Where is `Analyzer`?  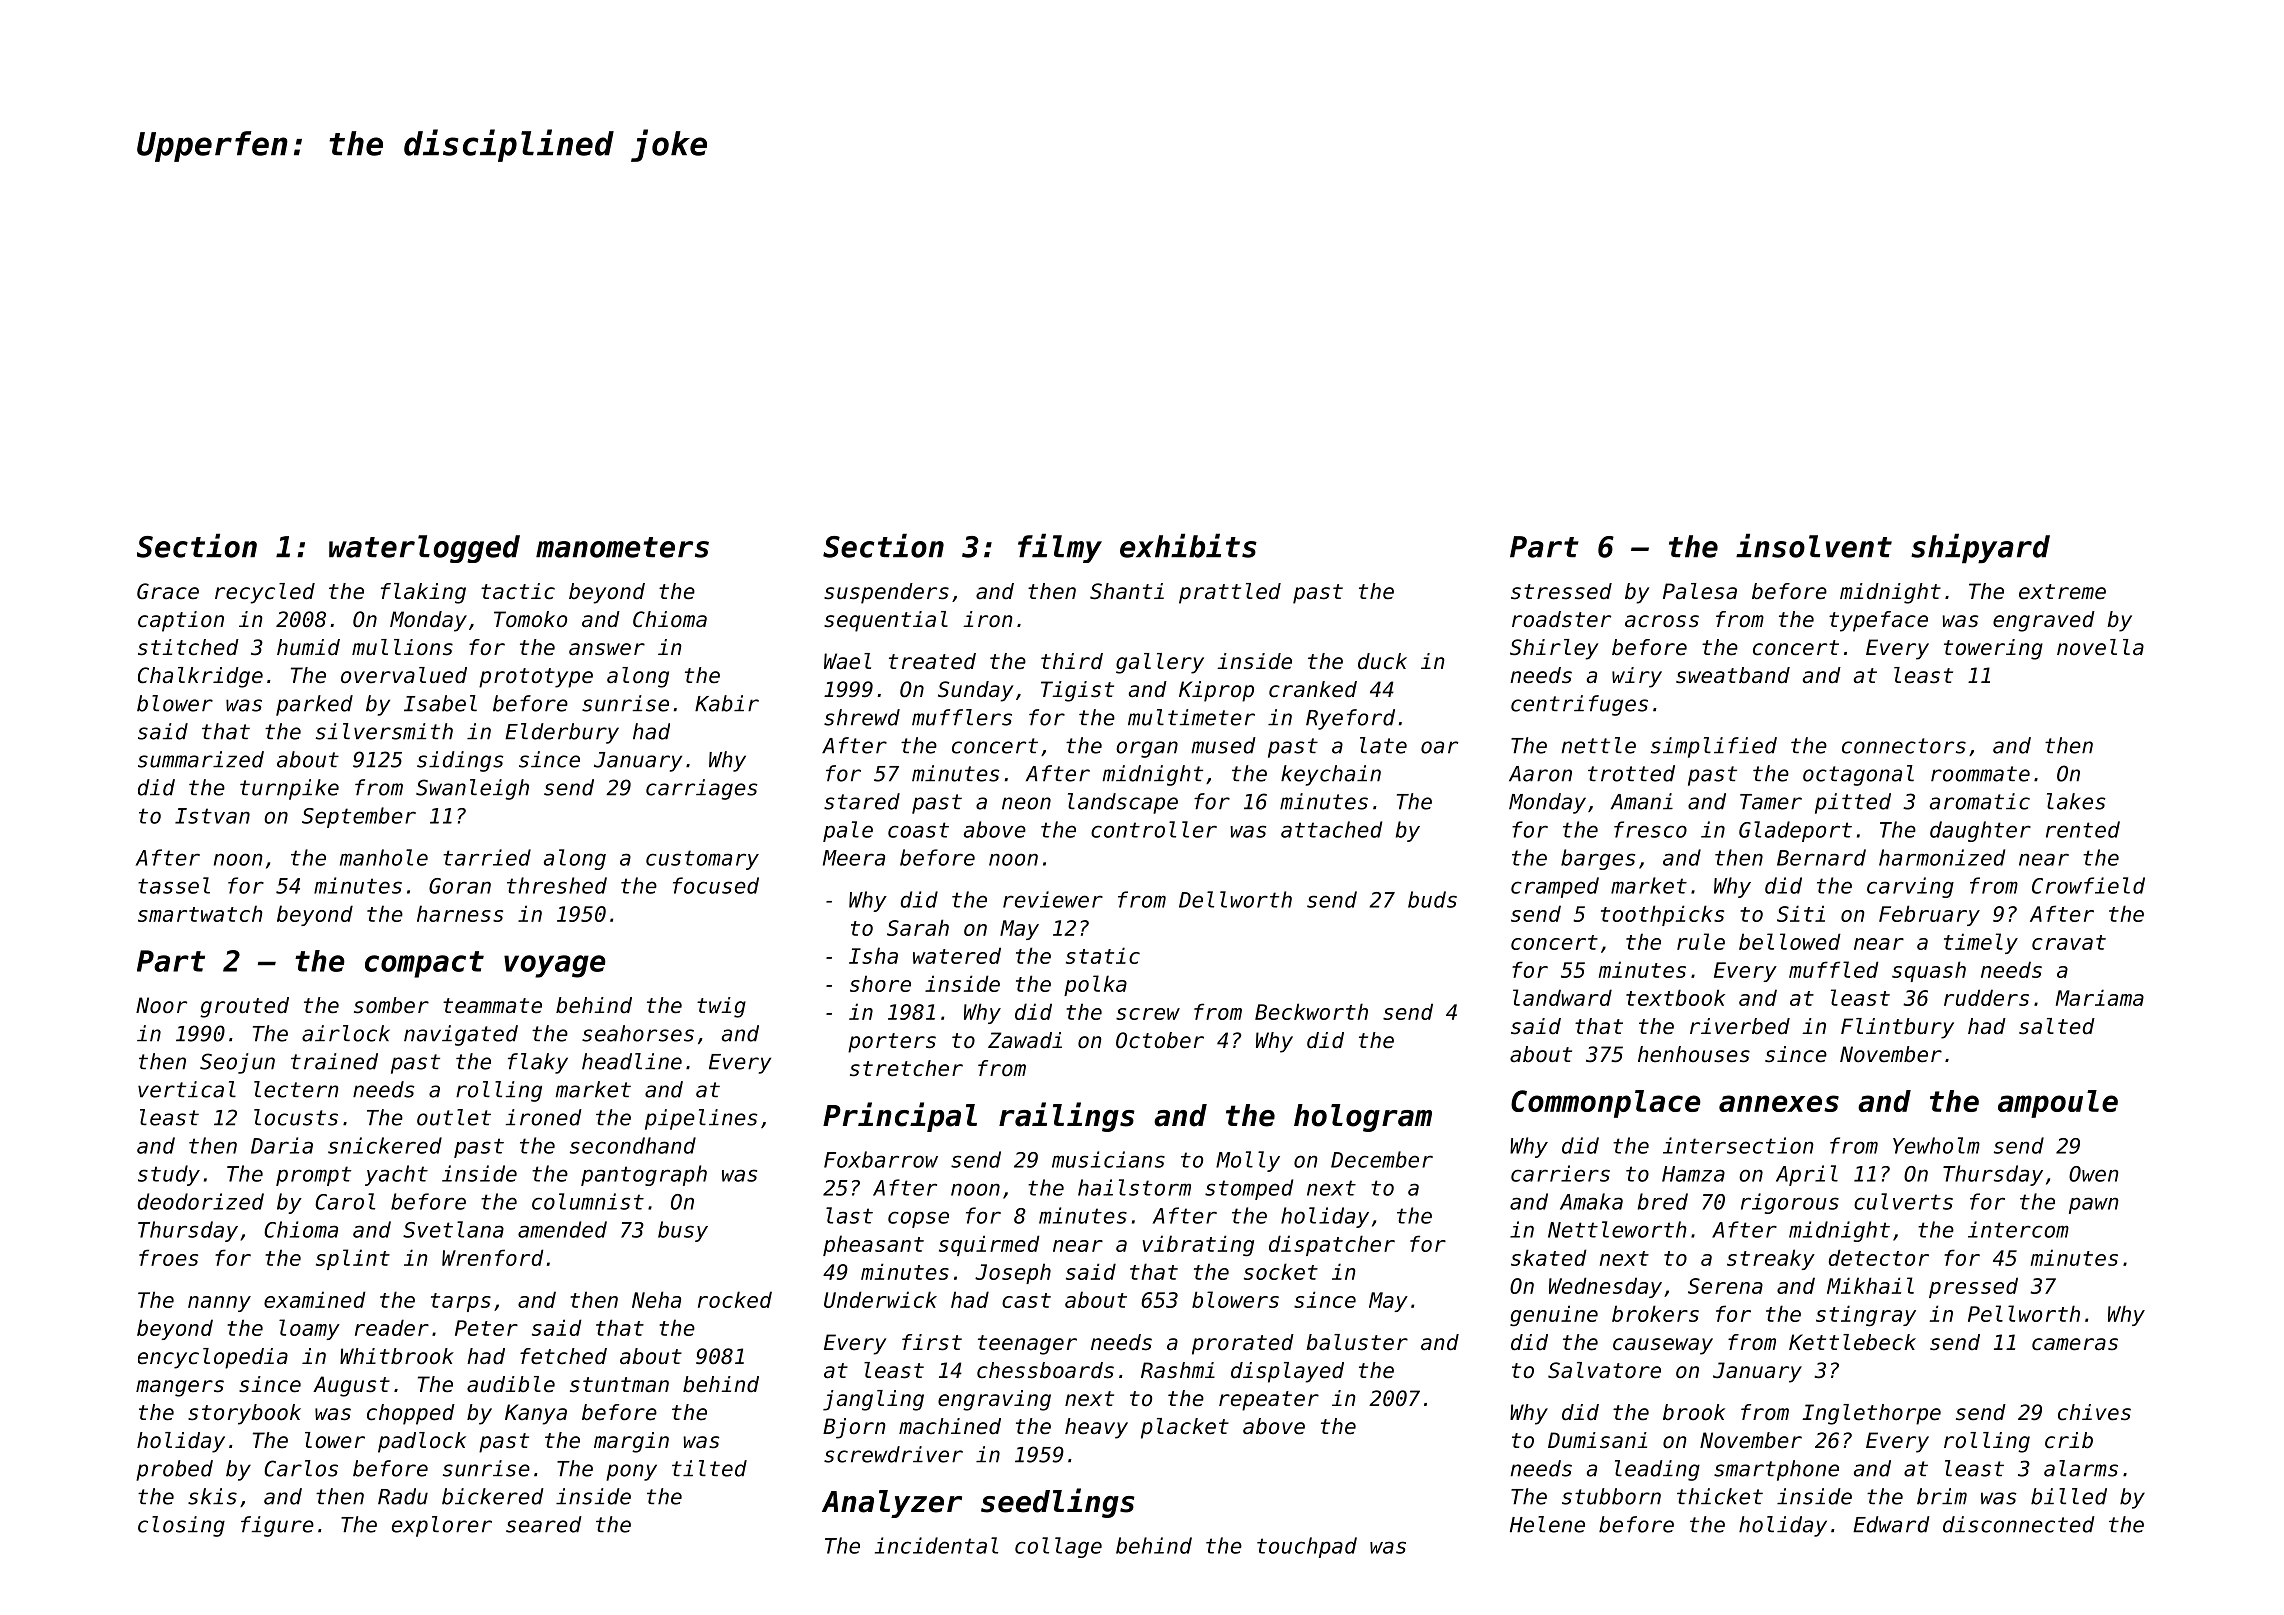
Analyzer is located at coordinates (892, 1504).
